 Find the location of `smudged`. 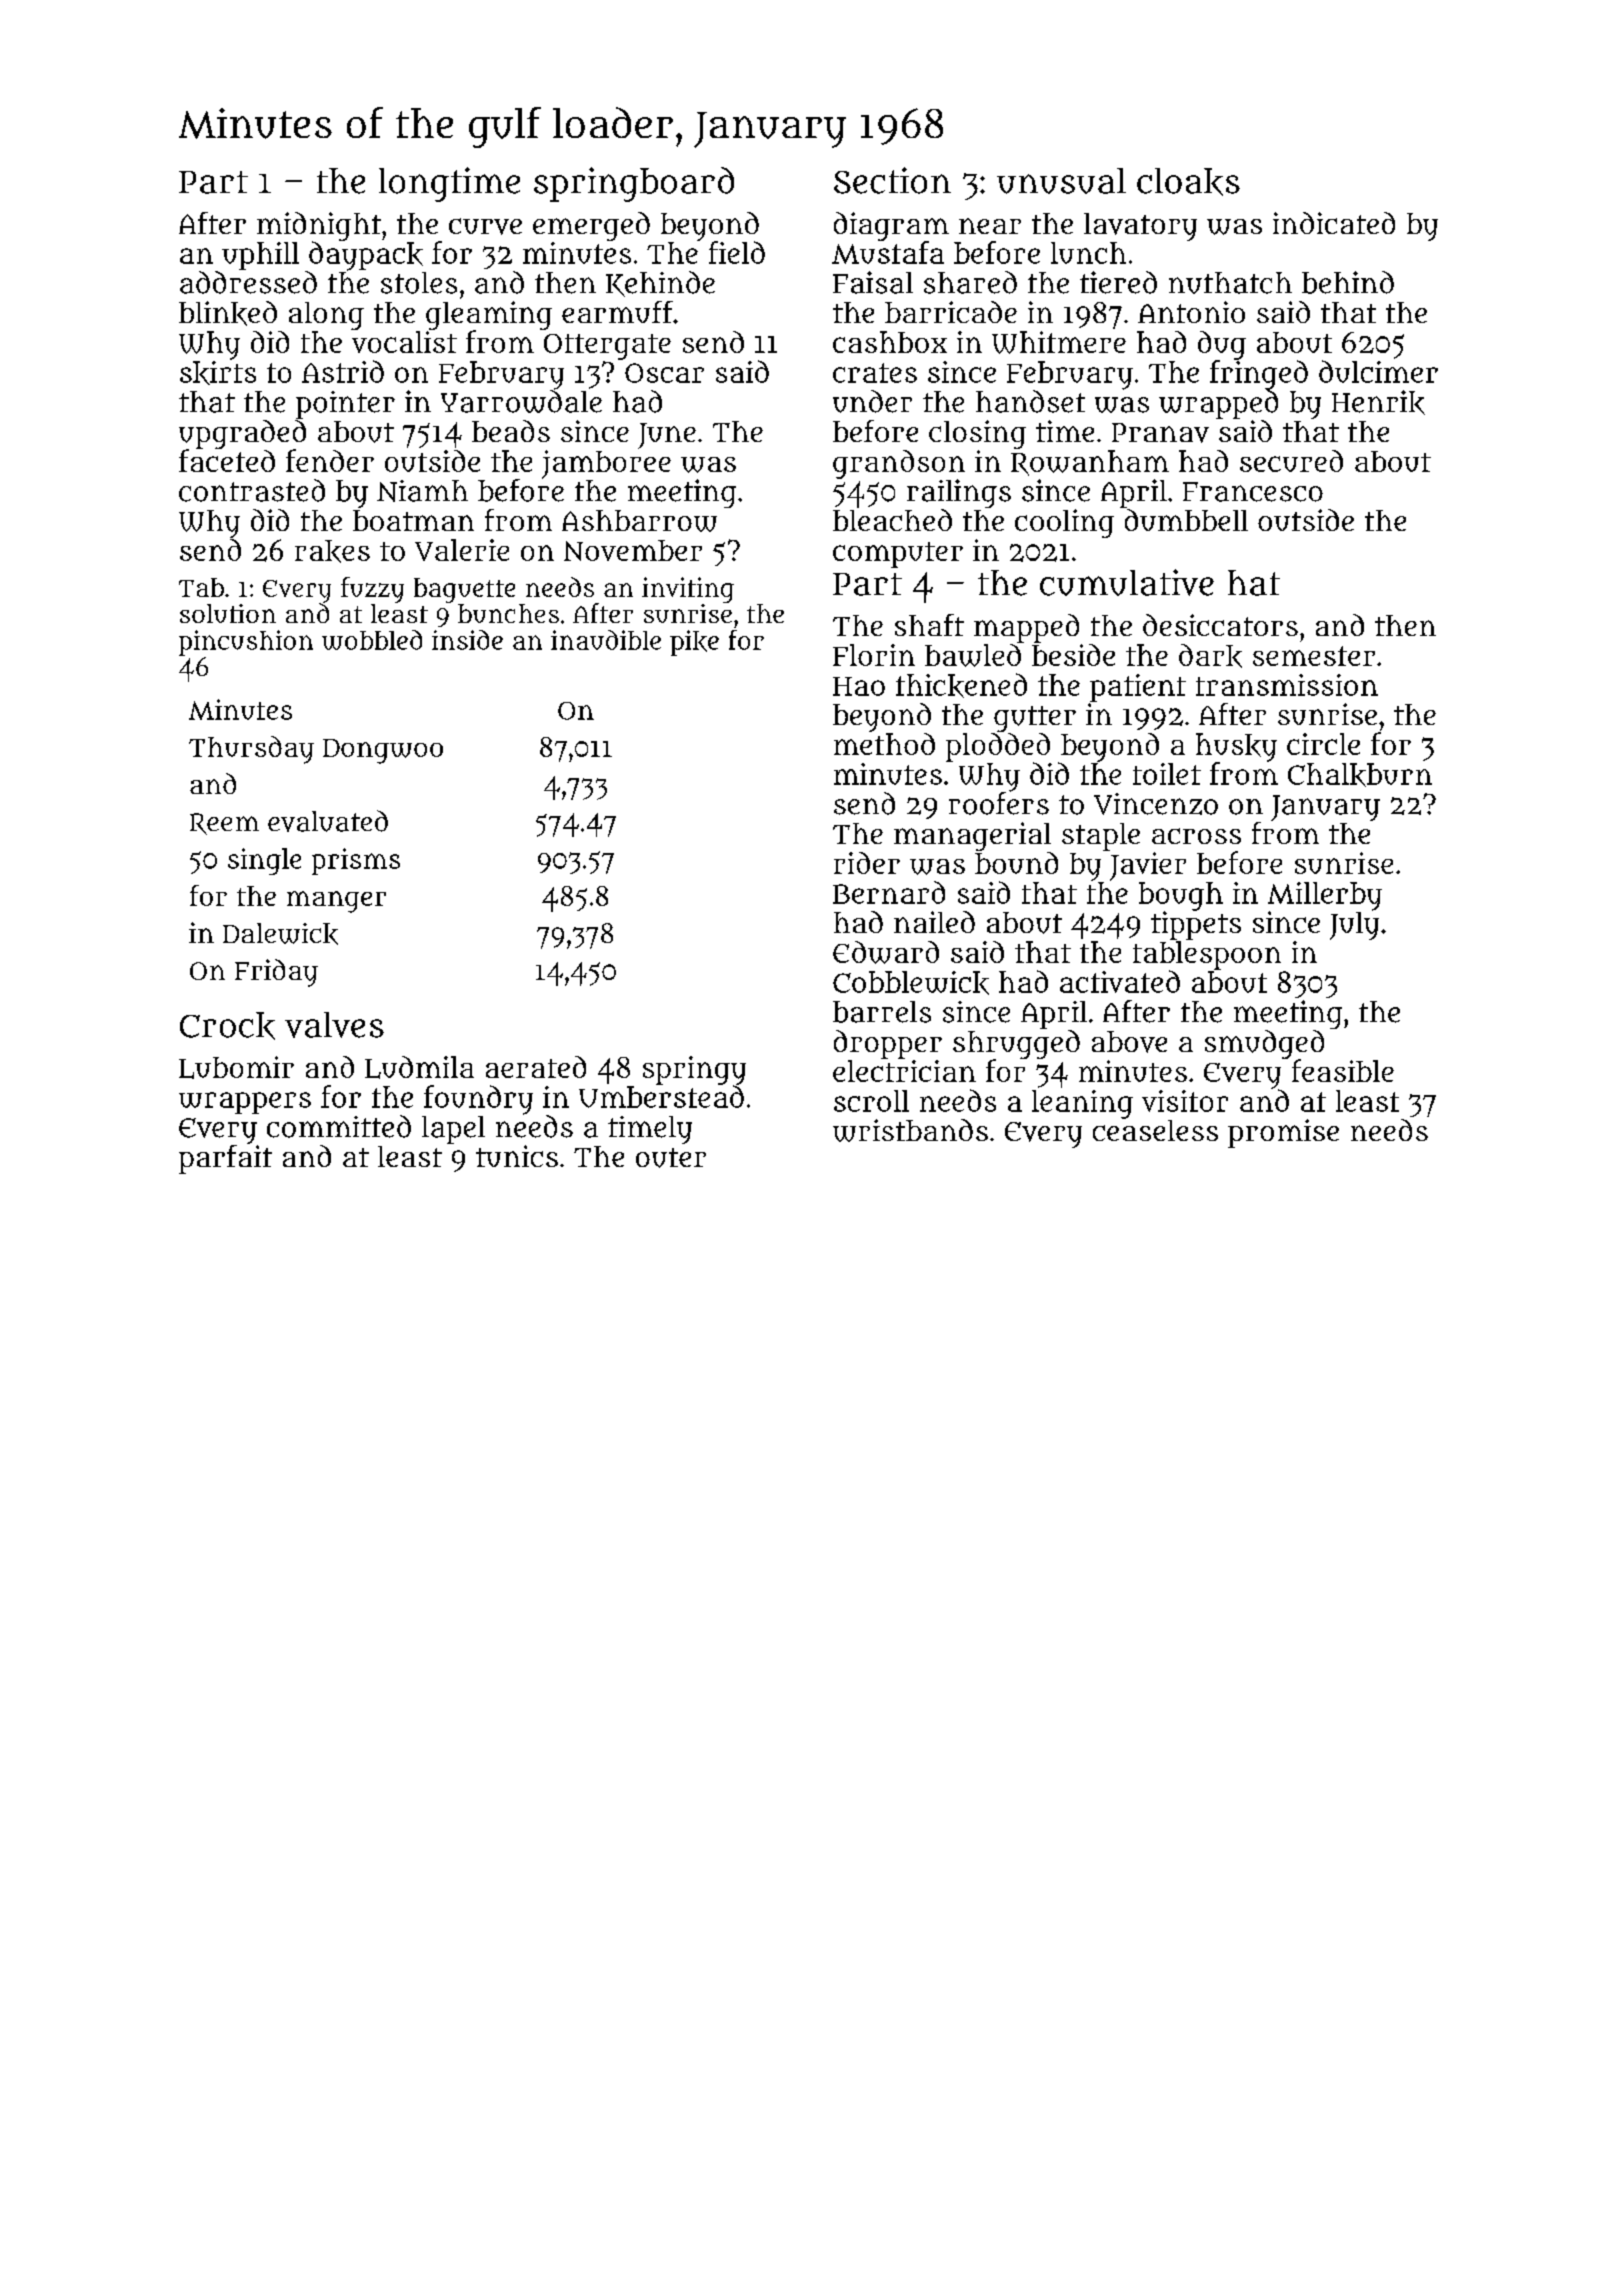

smudged is located at coordinates (1264, 1044).
